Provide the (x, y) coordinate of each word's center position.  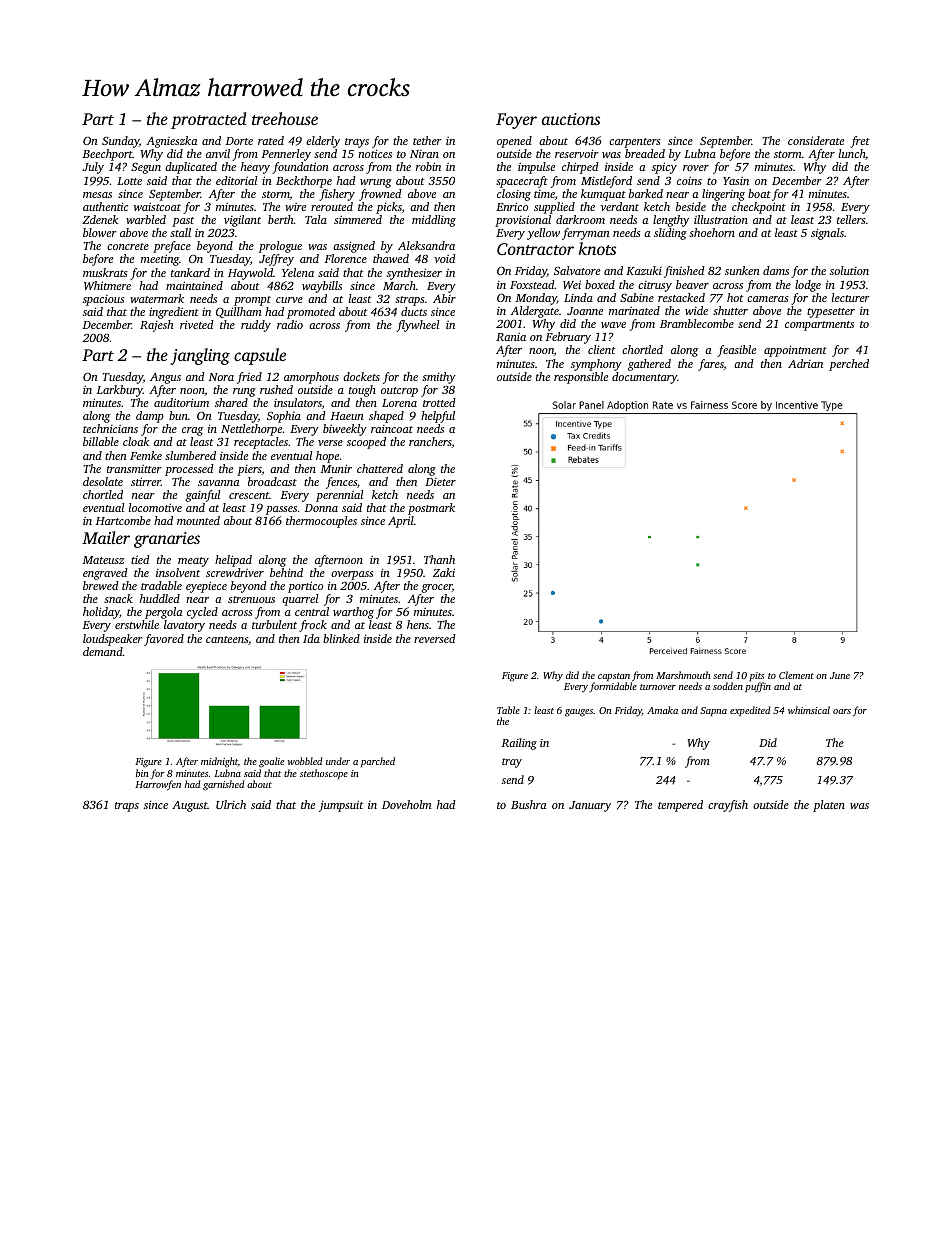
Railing (519, 744)
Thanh (439, 559)
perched (849, 365)
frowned (380, 195)
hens (418, 624)
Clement (796, 675)
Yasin (736, 181)
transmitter (134, 469)
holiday (101, 613)
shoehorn (712, 232)
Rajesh (156, 326)
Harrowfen (158, 785)
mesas (97, 195)
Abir (444, 298)
